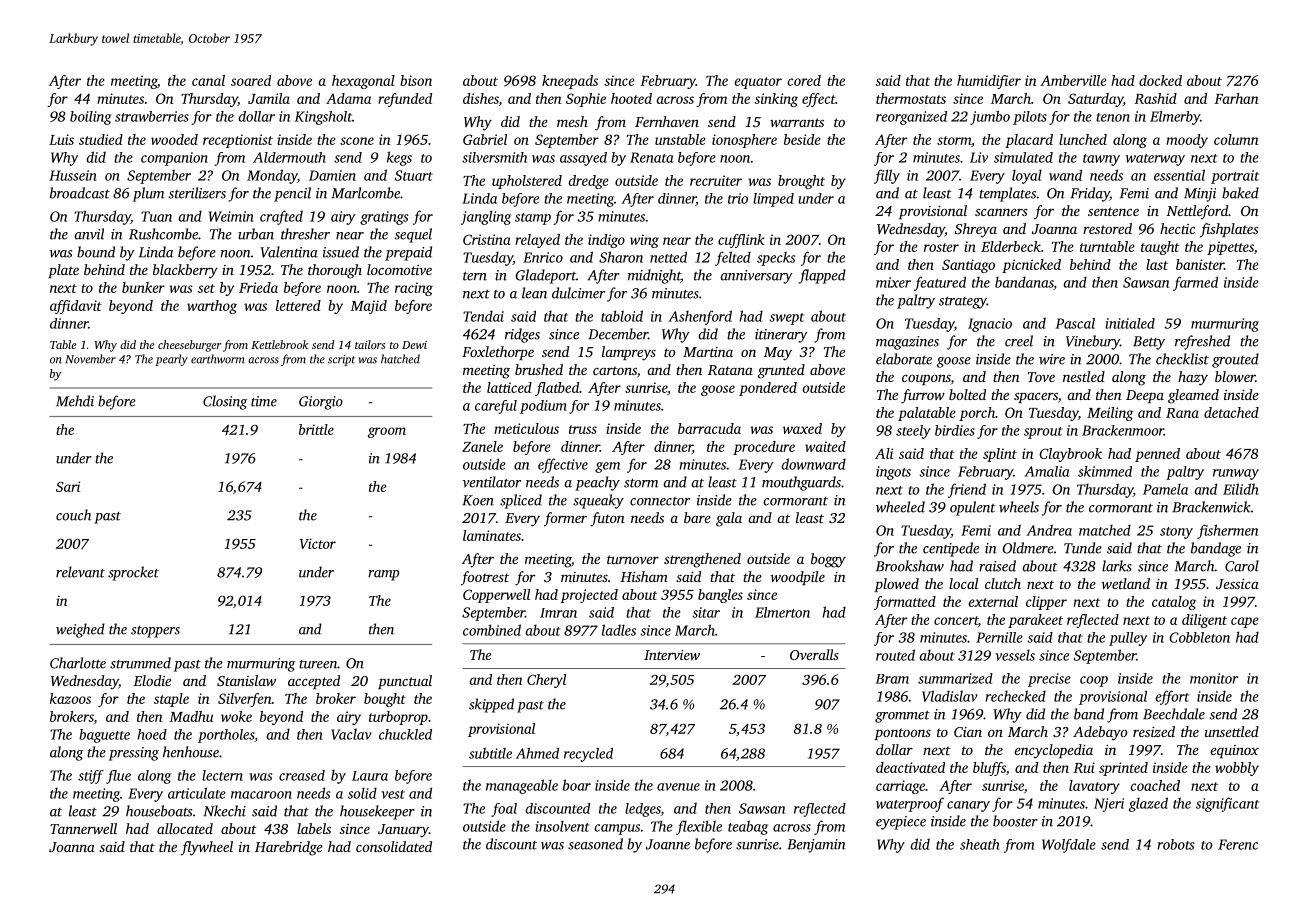  Describe the element at coordinates (208, 80) in the image. I see `canal` at that location.
